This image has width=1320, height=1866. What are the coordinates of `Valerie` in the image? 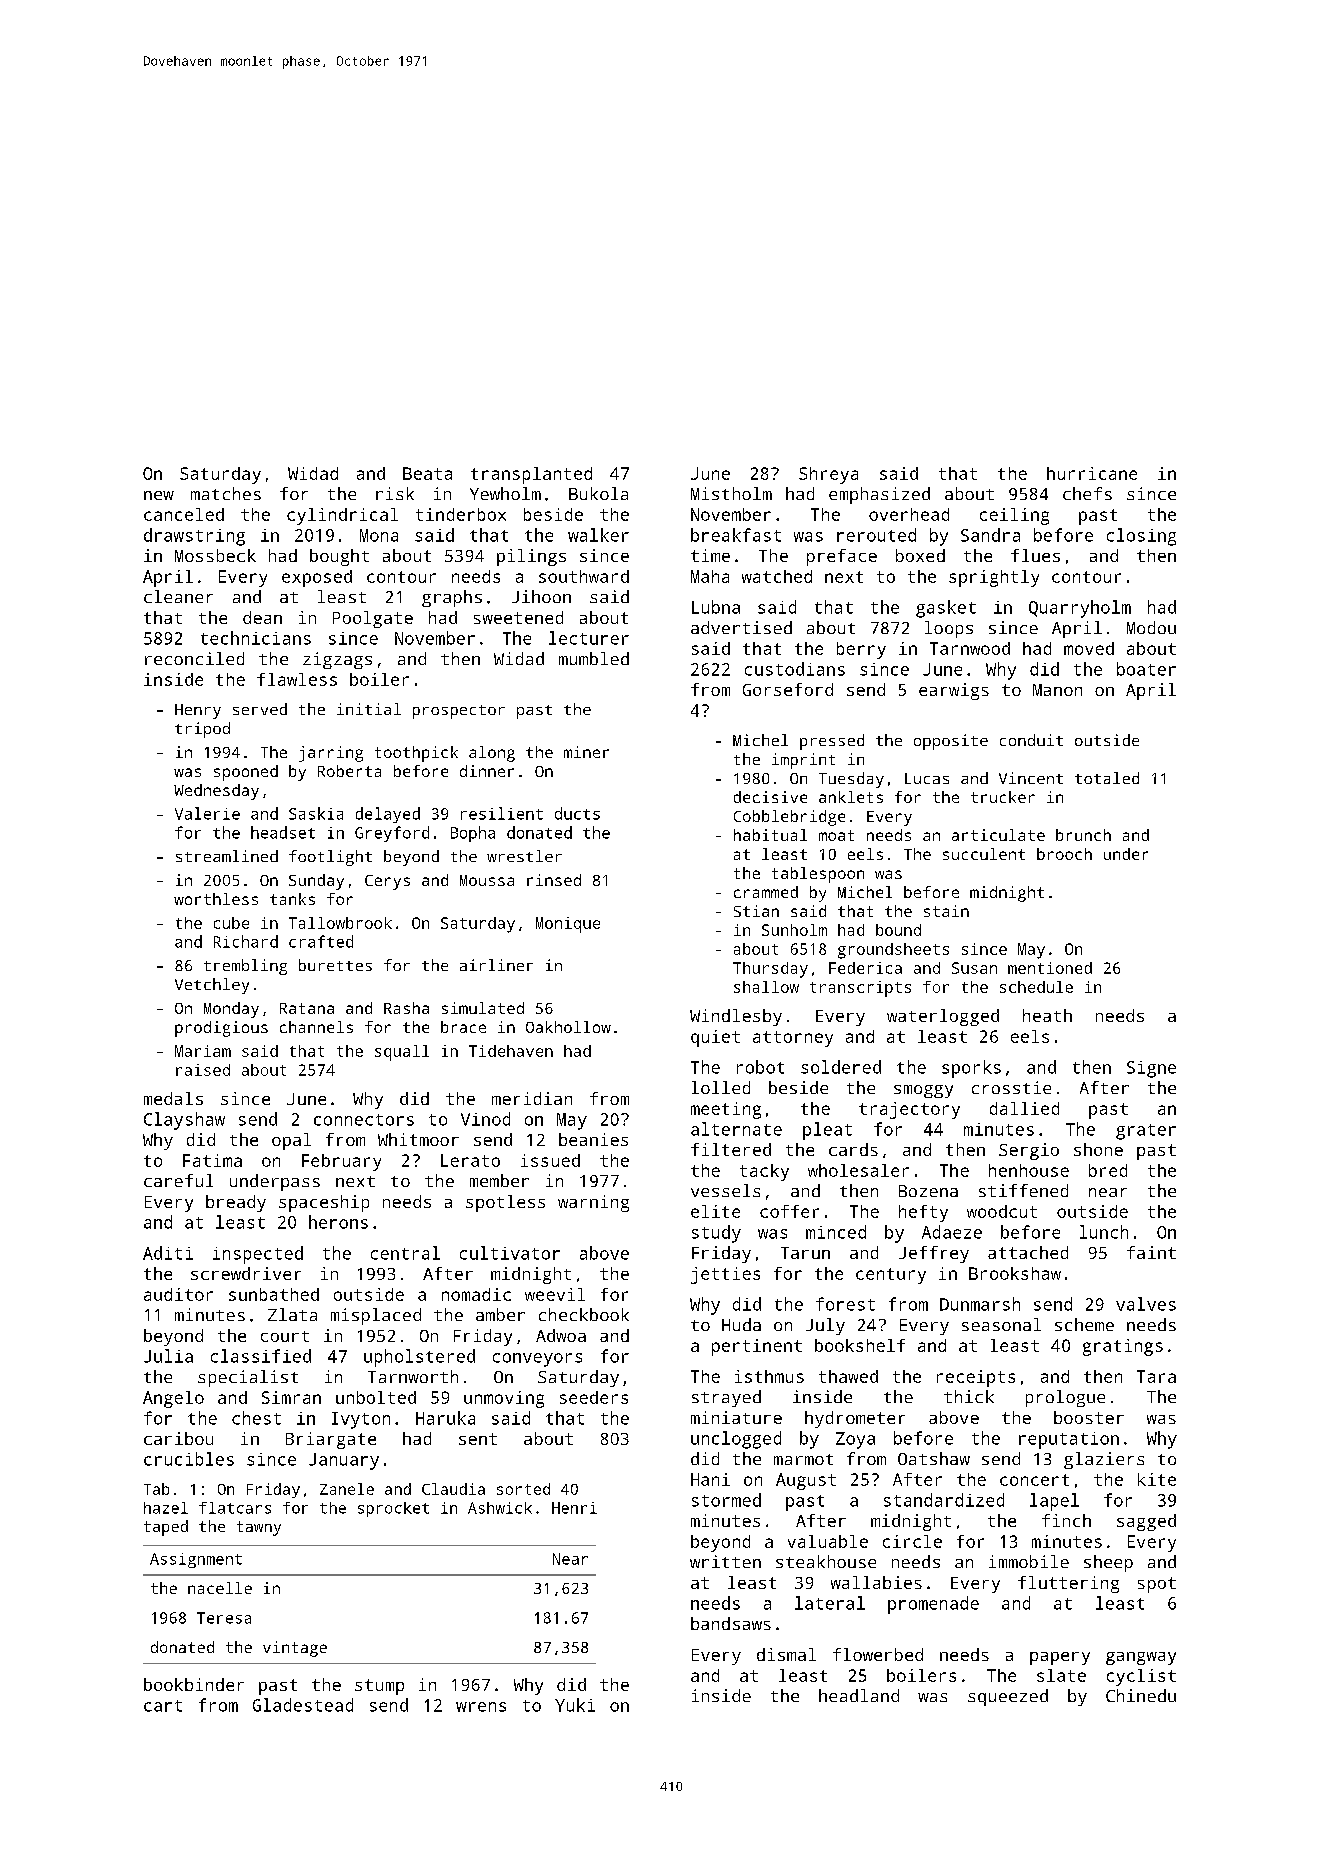 It's located at (207, 813).
